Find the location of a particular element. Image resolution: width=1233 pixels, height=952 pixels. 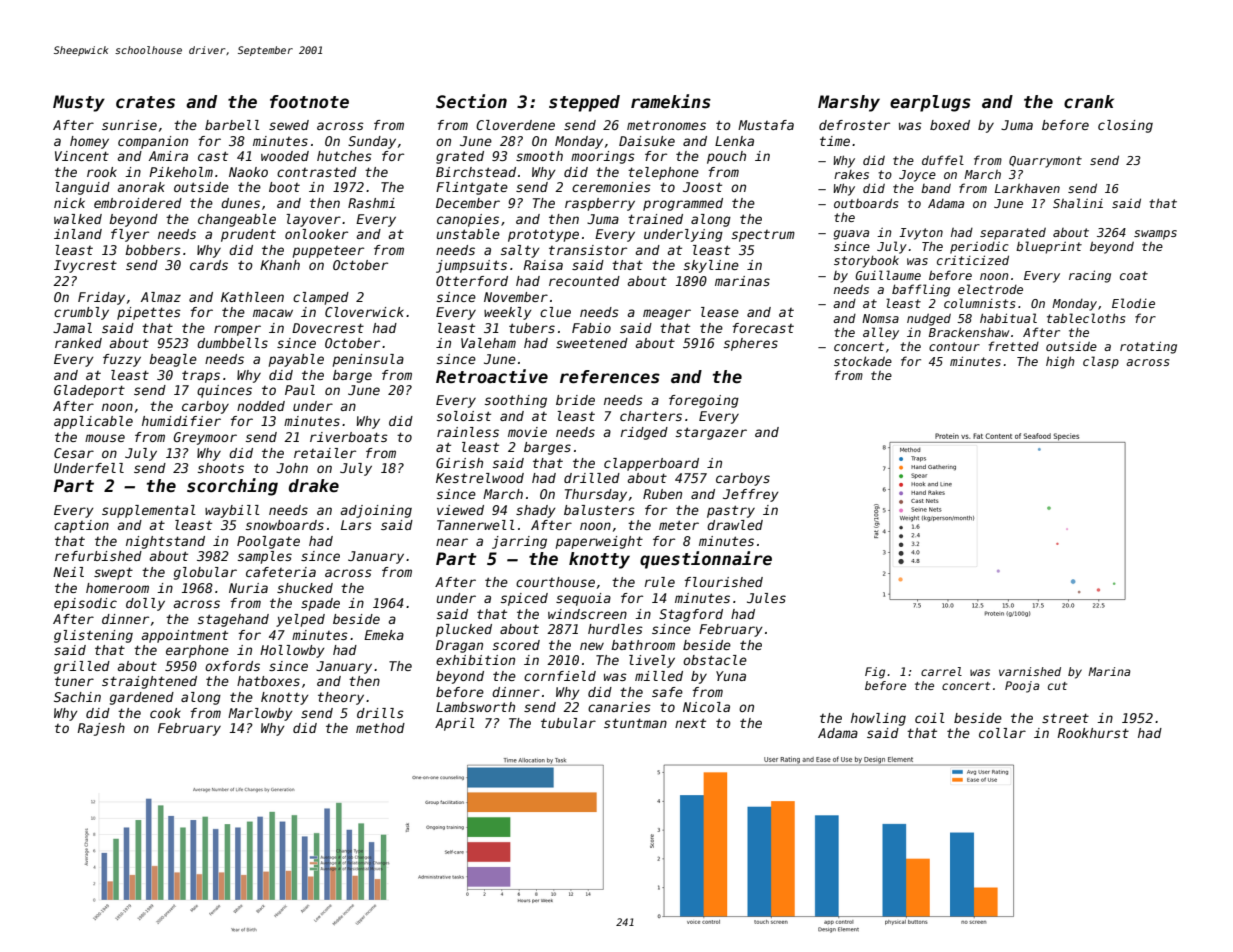

waybill is located at coordinates (232, 511).
